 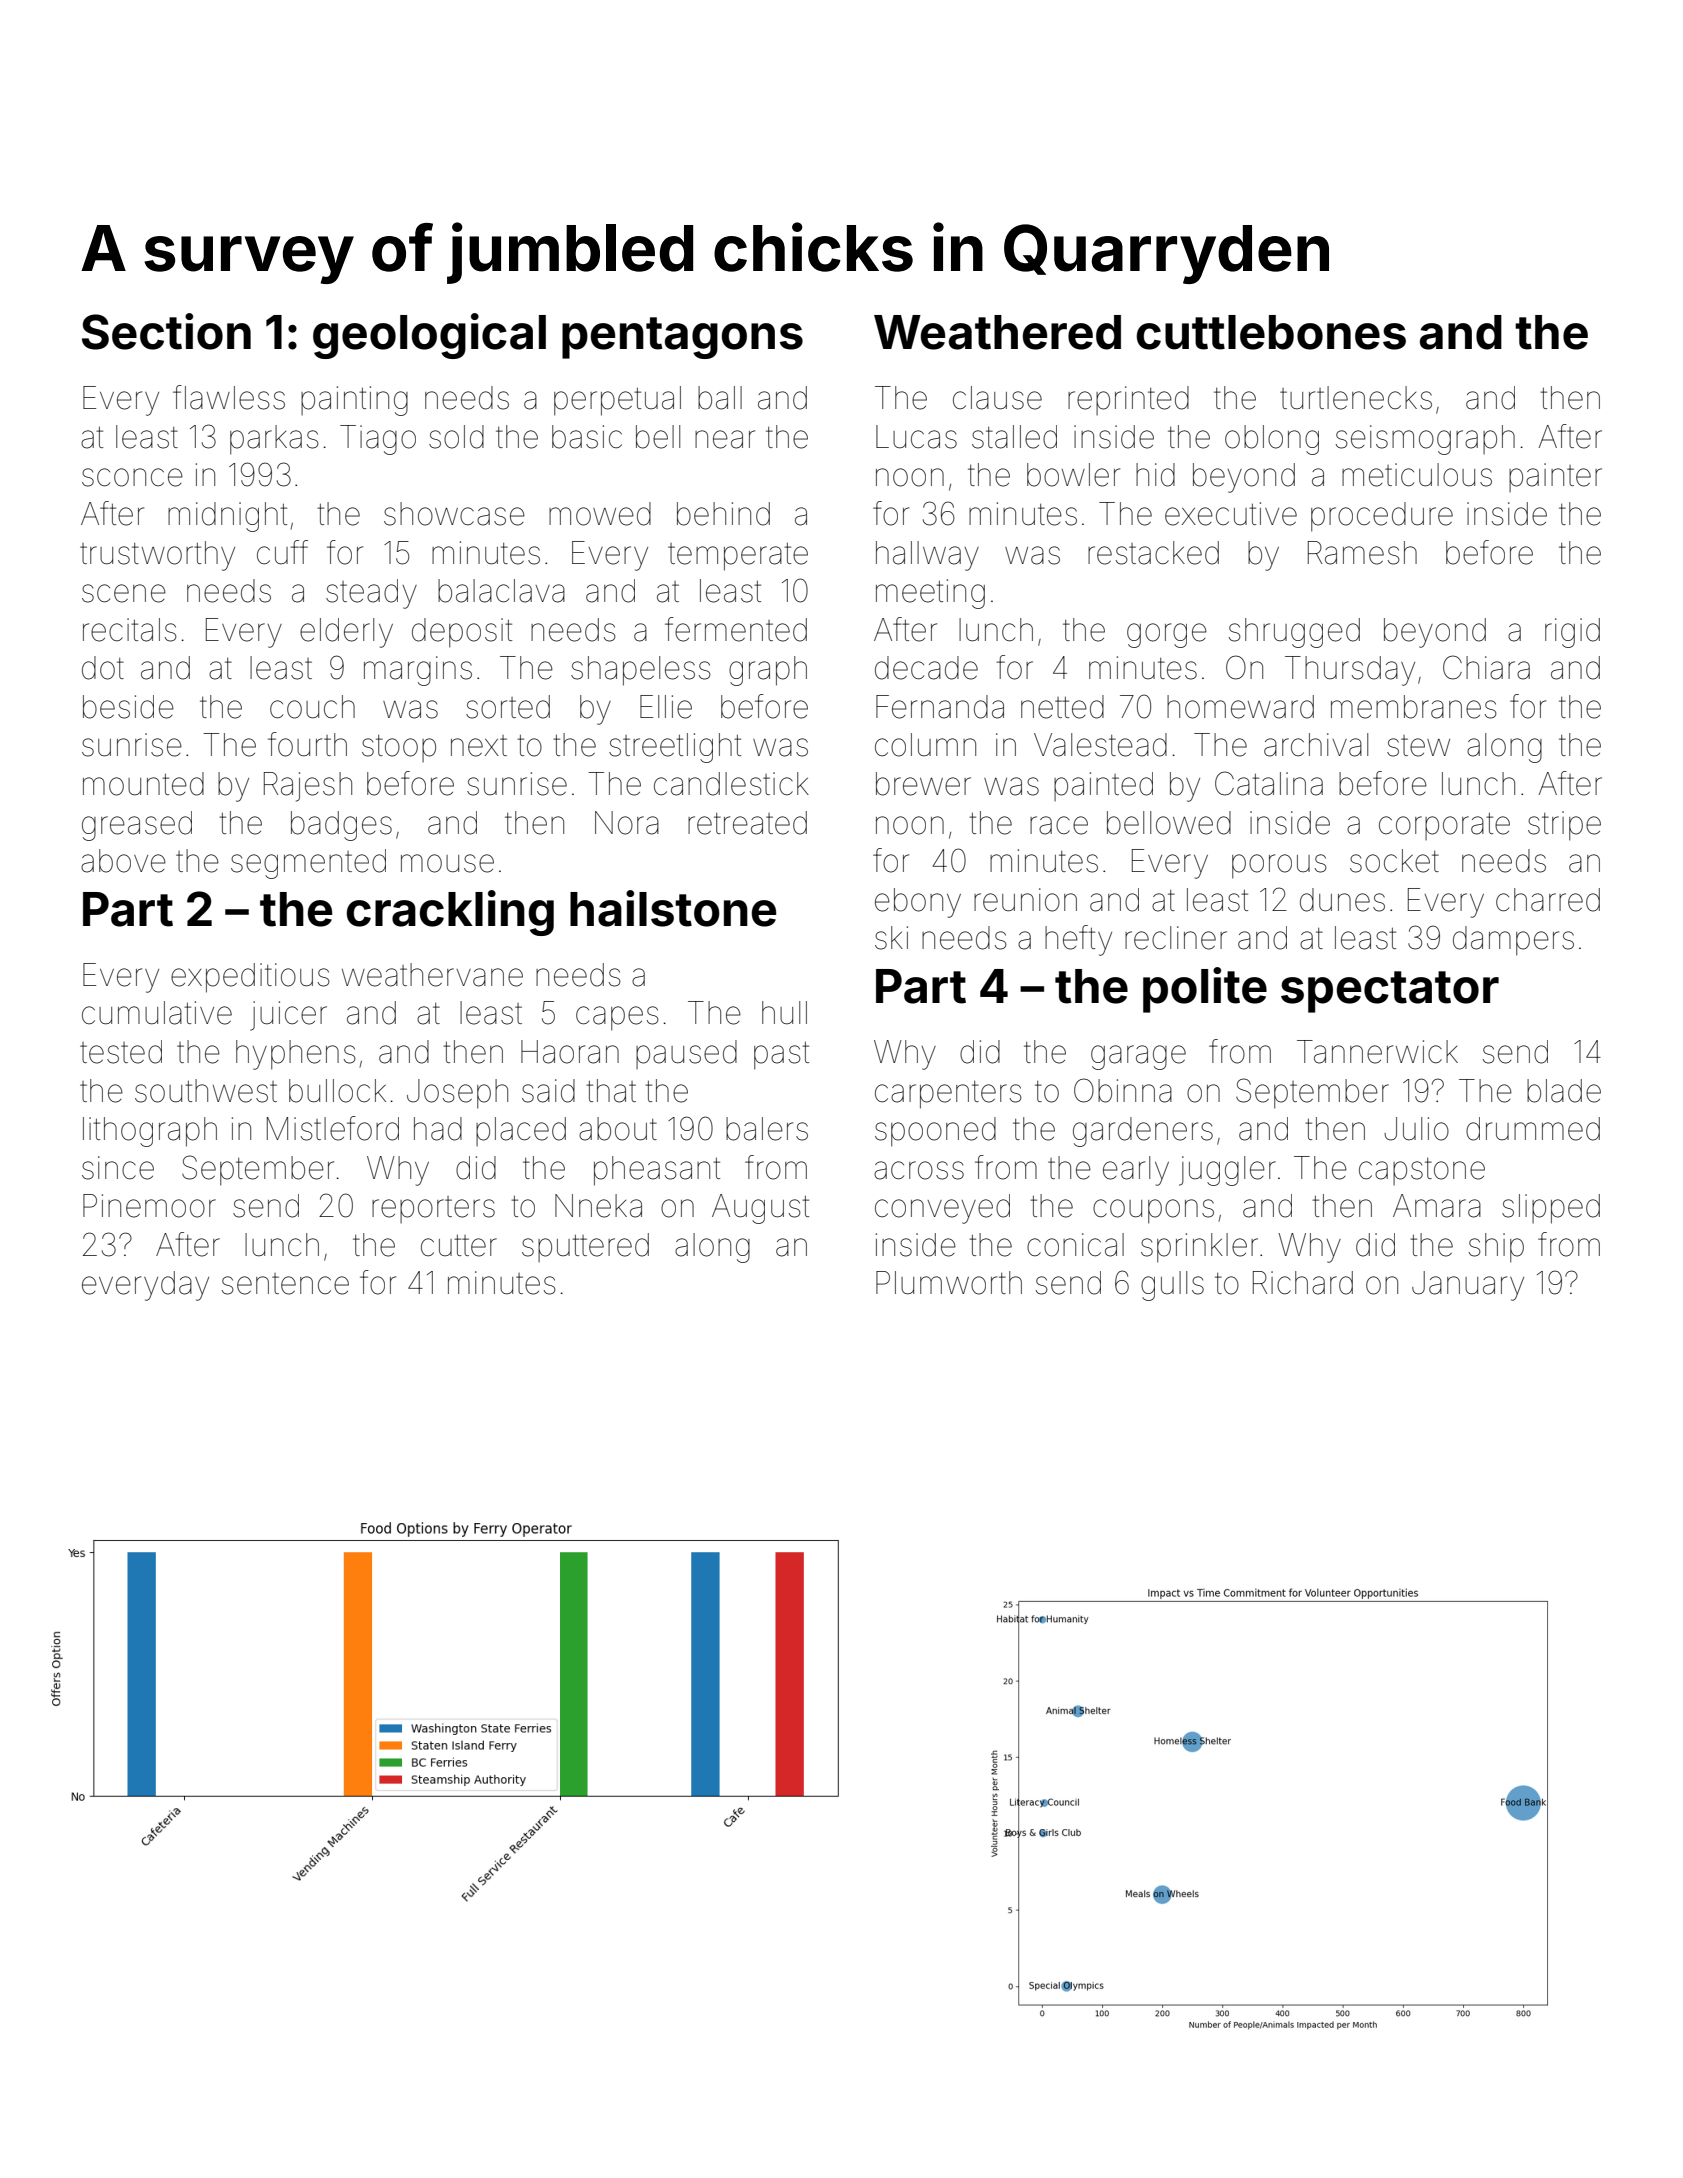 What do you see at coordinates (641, 671) in the document?
I see `shapeless` at bounding box center [641, 671].
